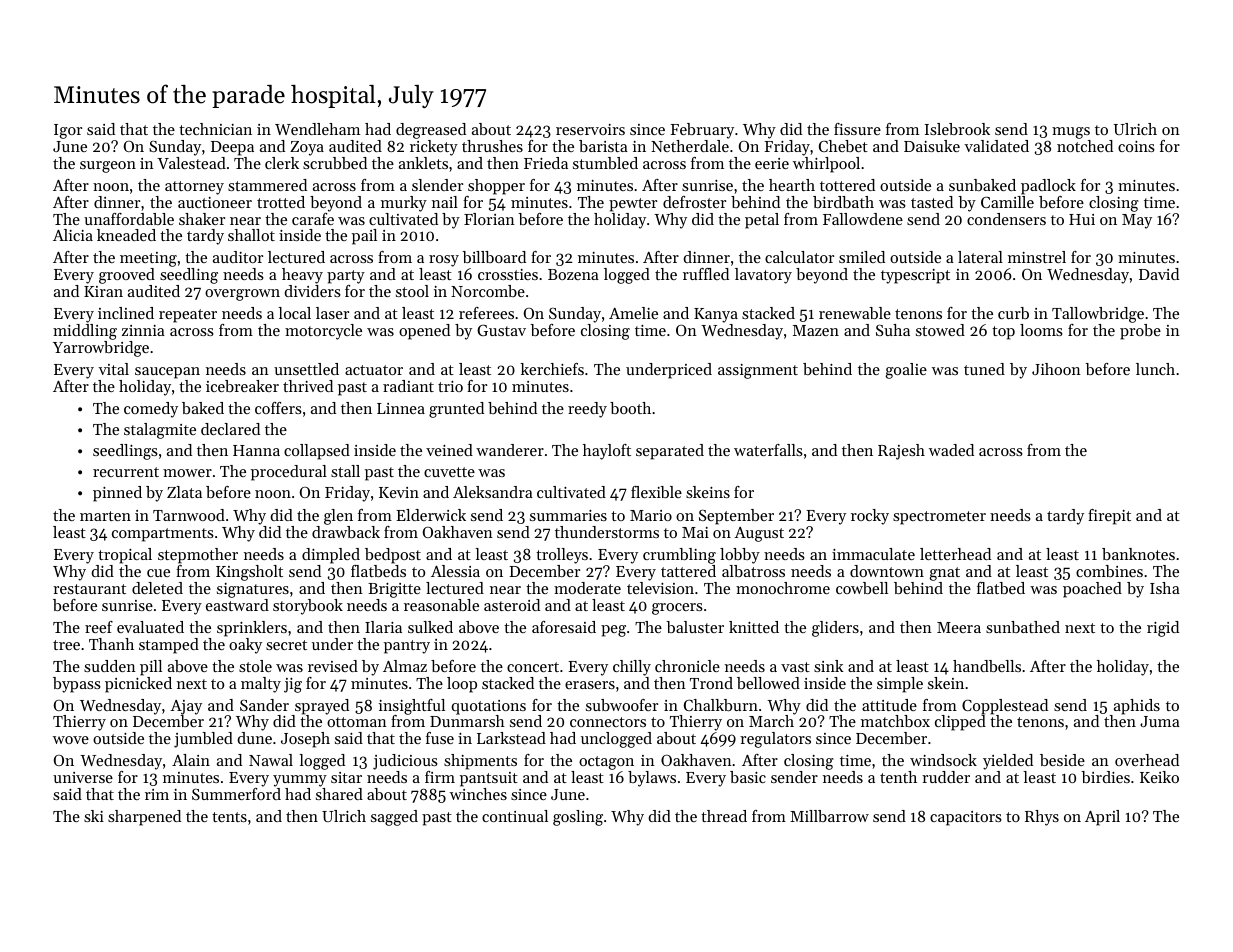  What do you see at coordinates (89, 589) in the screenshot?
I see `restaurant` at bounding box center [89, 589].
